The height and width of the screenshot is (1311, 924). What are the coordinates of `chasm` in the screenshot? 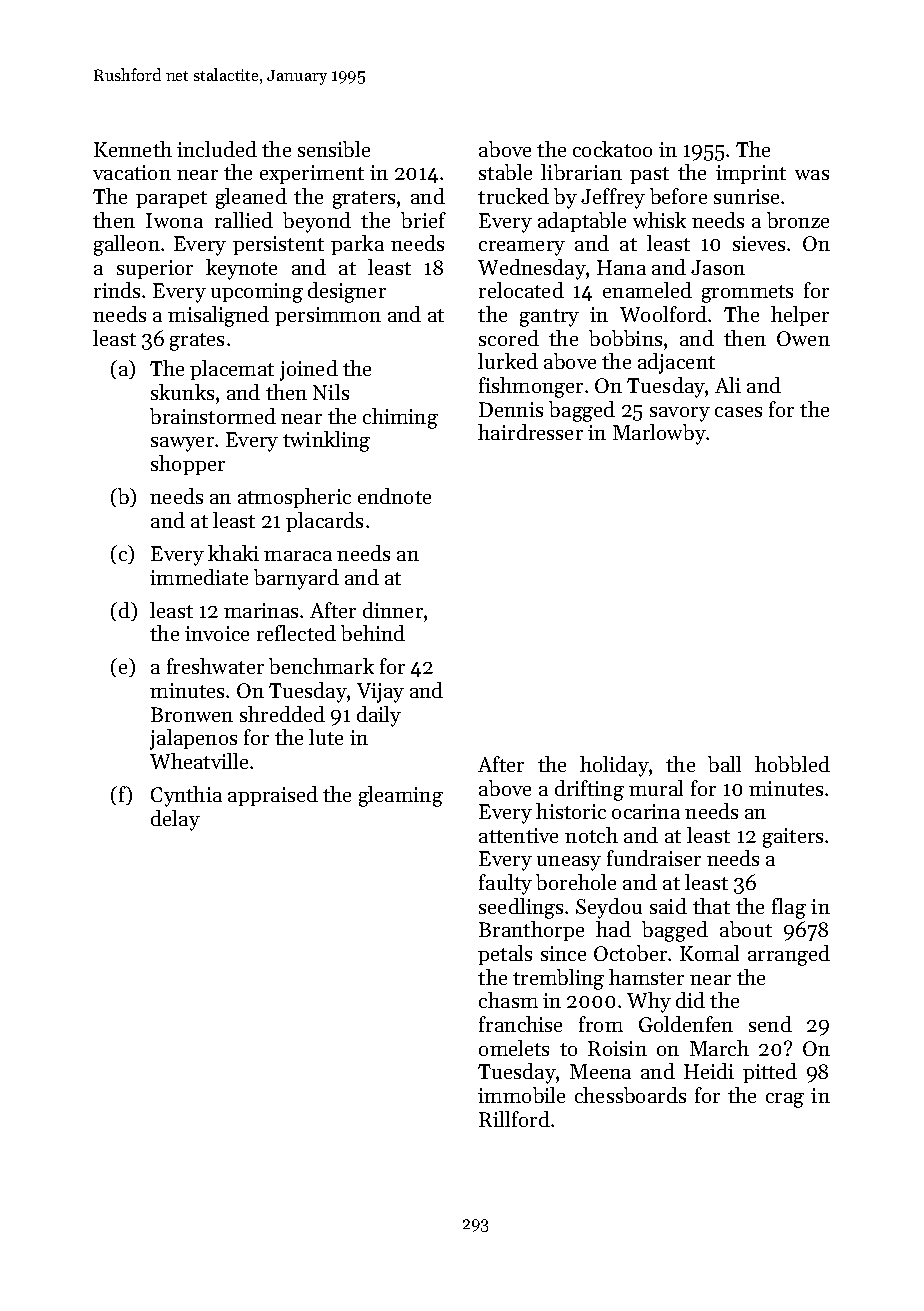 It's located at (508, 1000).
